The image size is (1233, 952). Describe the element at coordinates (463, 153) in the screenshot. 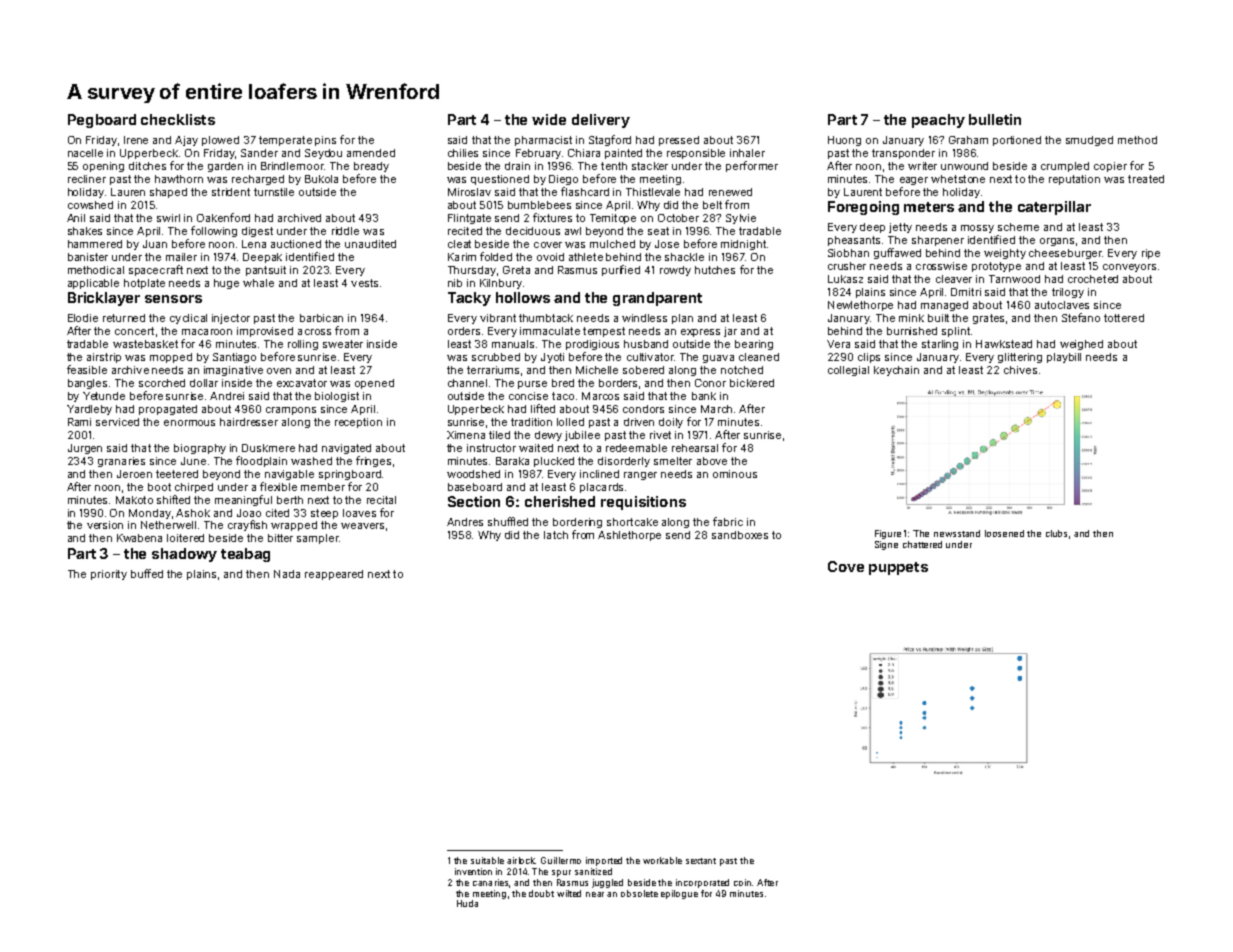

I see `chilies` at that location.
